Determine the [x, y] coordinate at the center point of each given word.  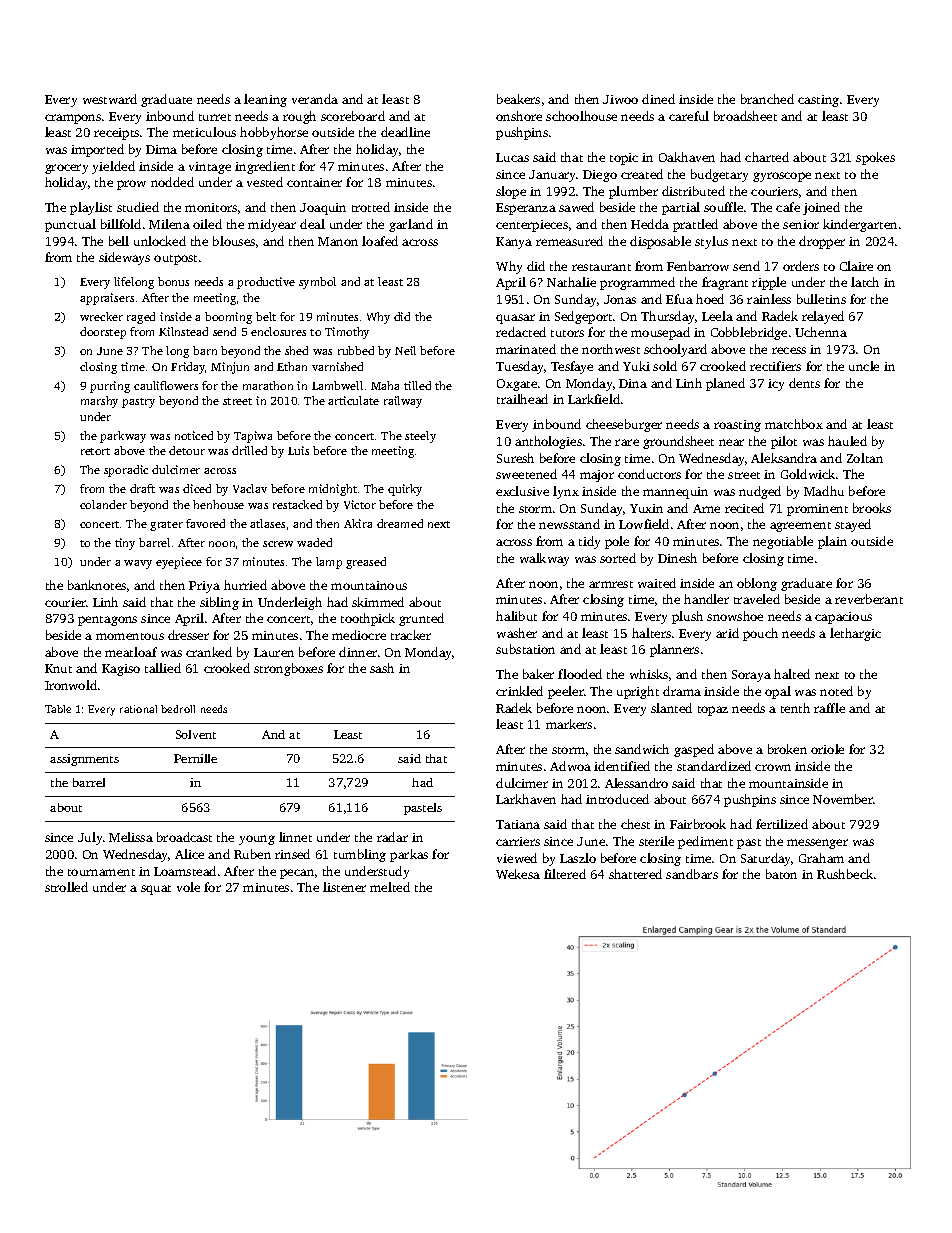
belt [266, 316]
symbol [317, 283]
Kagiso [121, 670]
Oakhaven [687, 157]
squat [156, 890]
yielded [113, 167]
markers [569, 724]
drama [682, 691]
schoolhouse [581, 116]
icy [776, 385]
